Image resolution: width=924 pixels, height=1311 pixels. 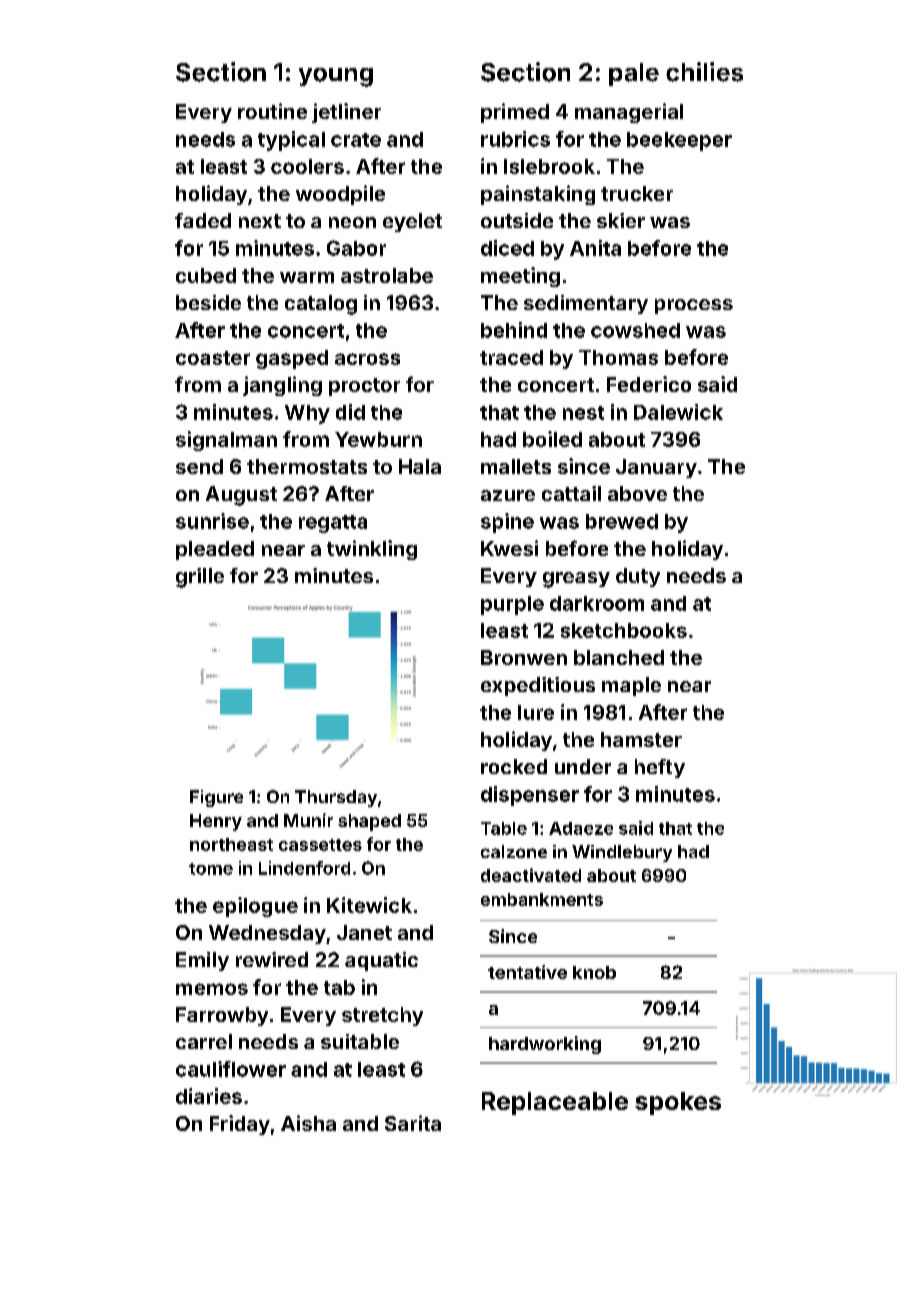 I want to click on hefty, so click(x=660, y=768).
